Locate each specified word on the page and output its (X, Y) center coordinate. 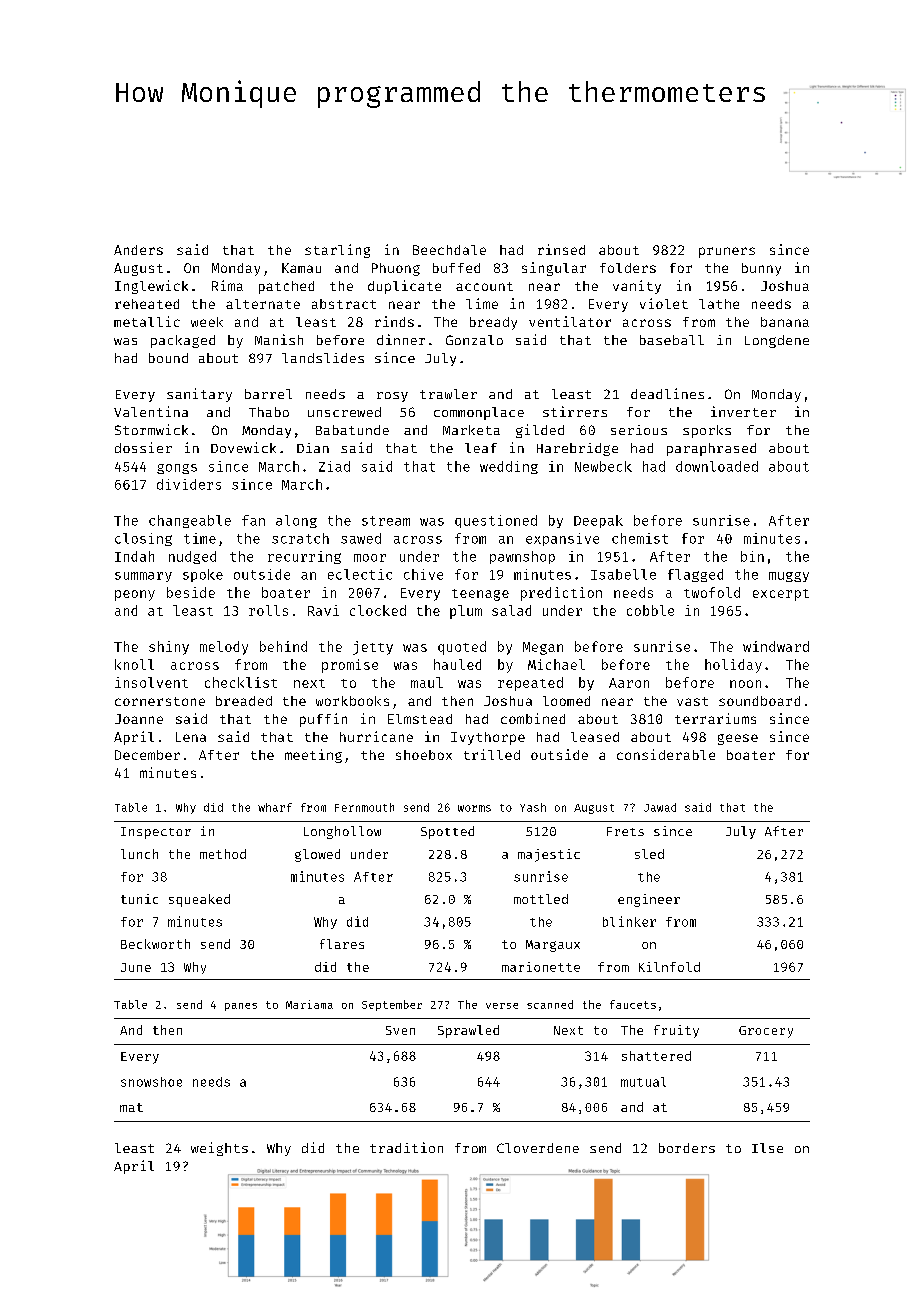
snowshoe (151, 1082)
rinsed (561, 249)
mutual (643, 1082)
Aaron (629, 683)
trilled (492, 754)
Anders (138, 250)
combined (533, 718)
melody (224, 648)
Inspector (156, 833)
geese (738, 739)
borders (687, 1148)
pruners (727, 252)
